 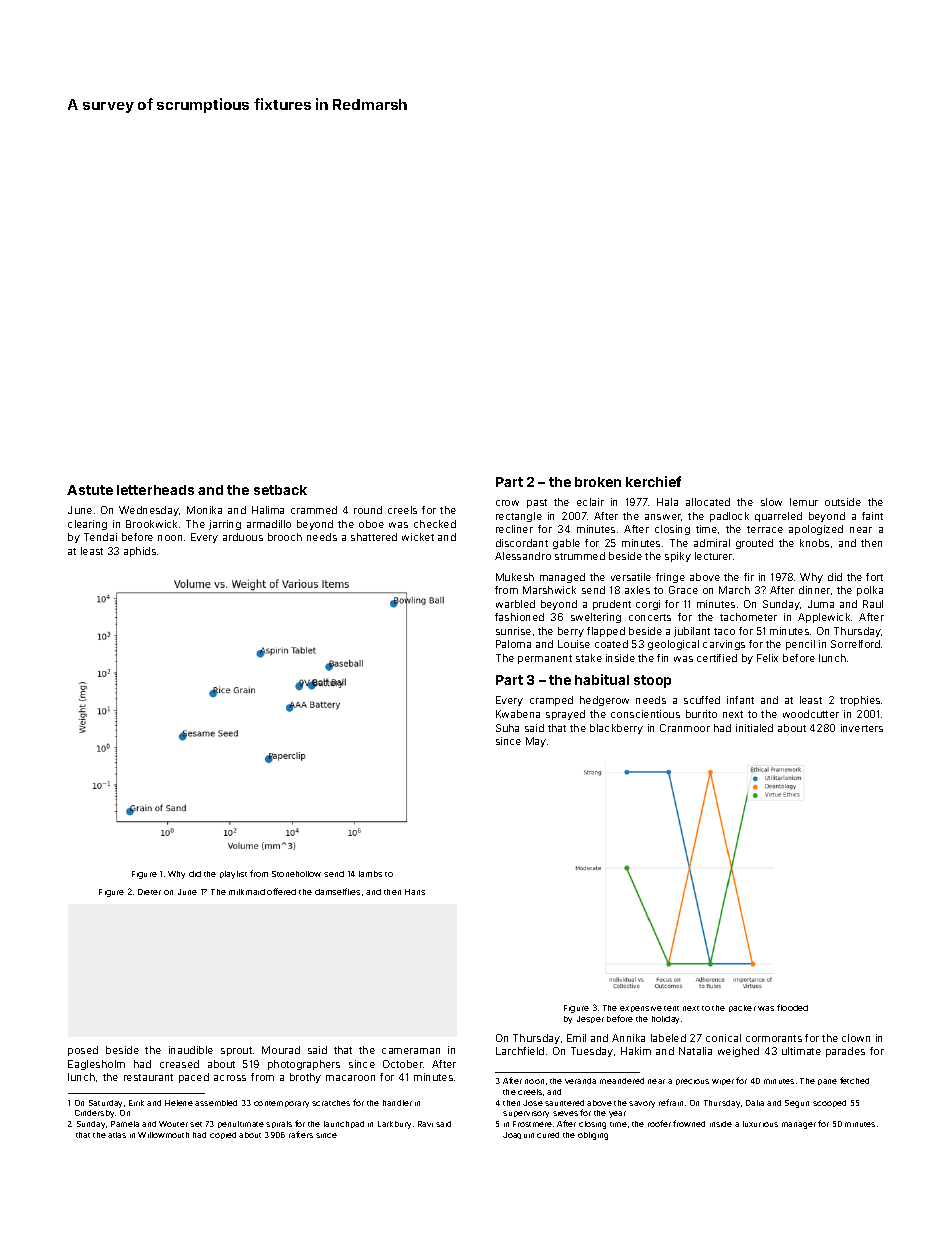 What do you see at coordinates (233, 875) in the document?
I see `playlist` at bounding box center [233, 875].
